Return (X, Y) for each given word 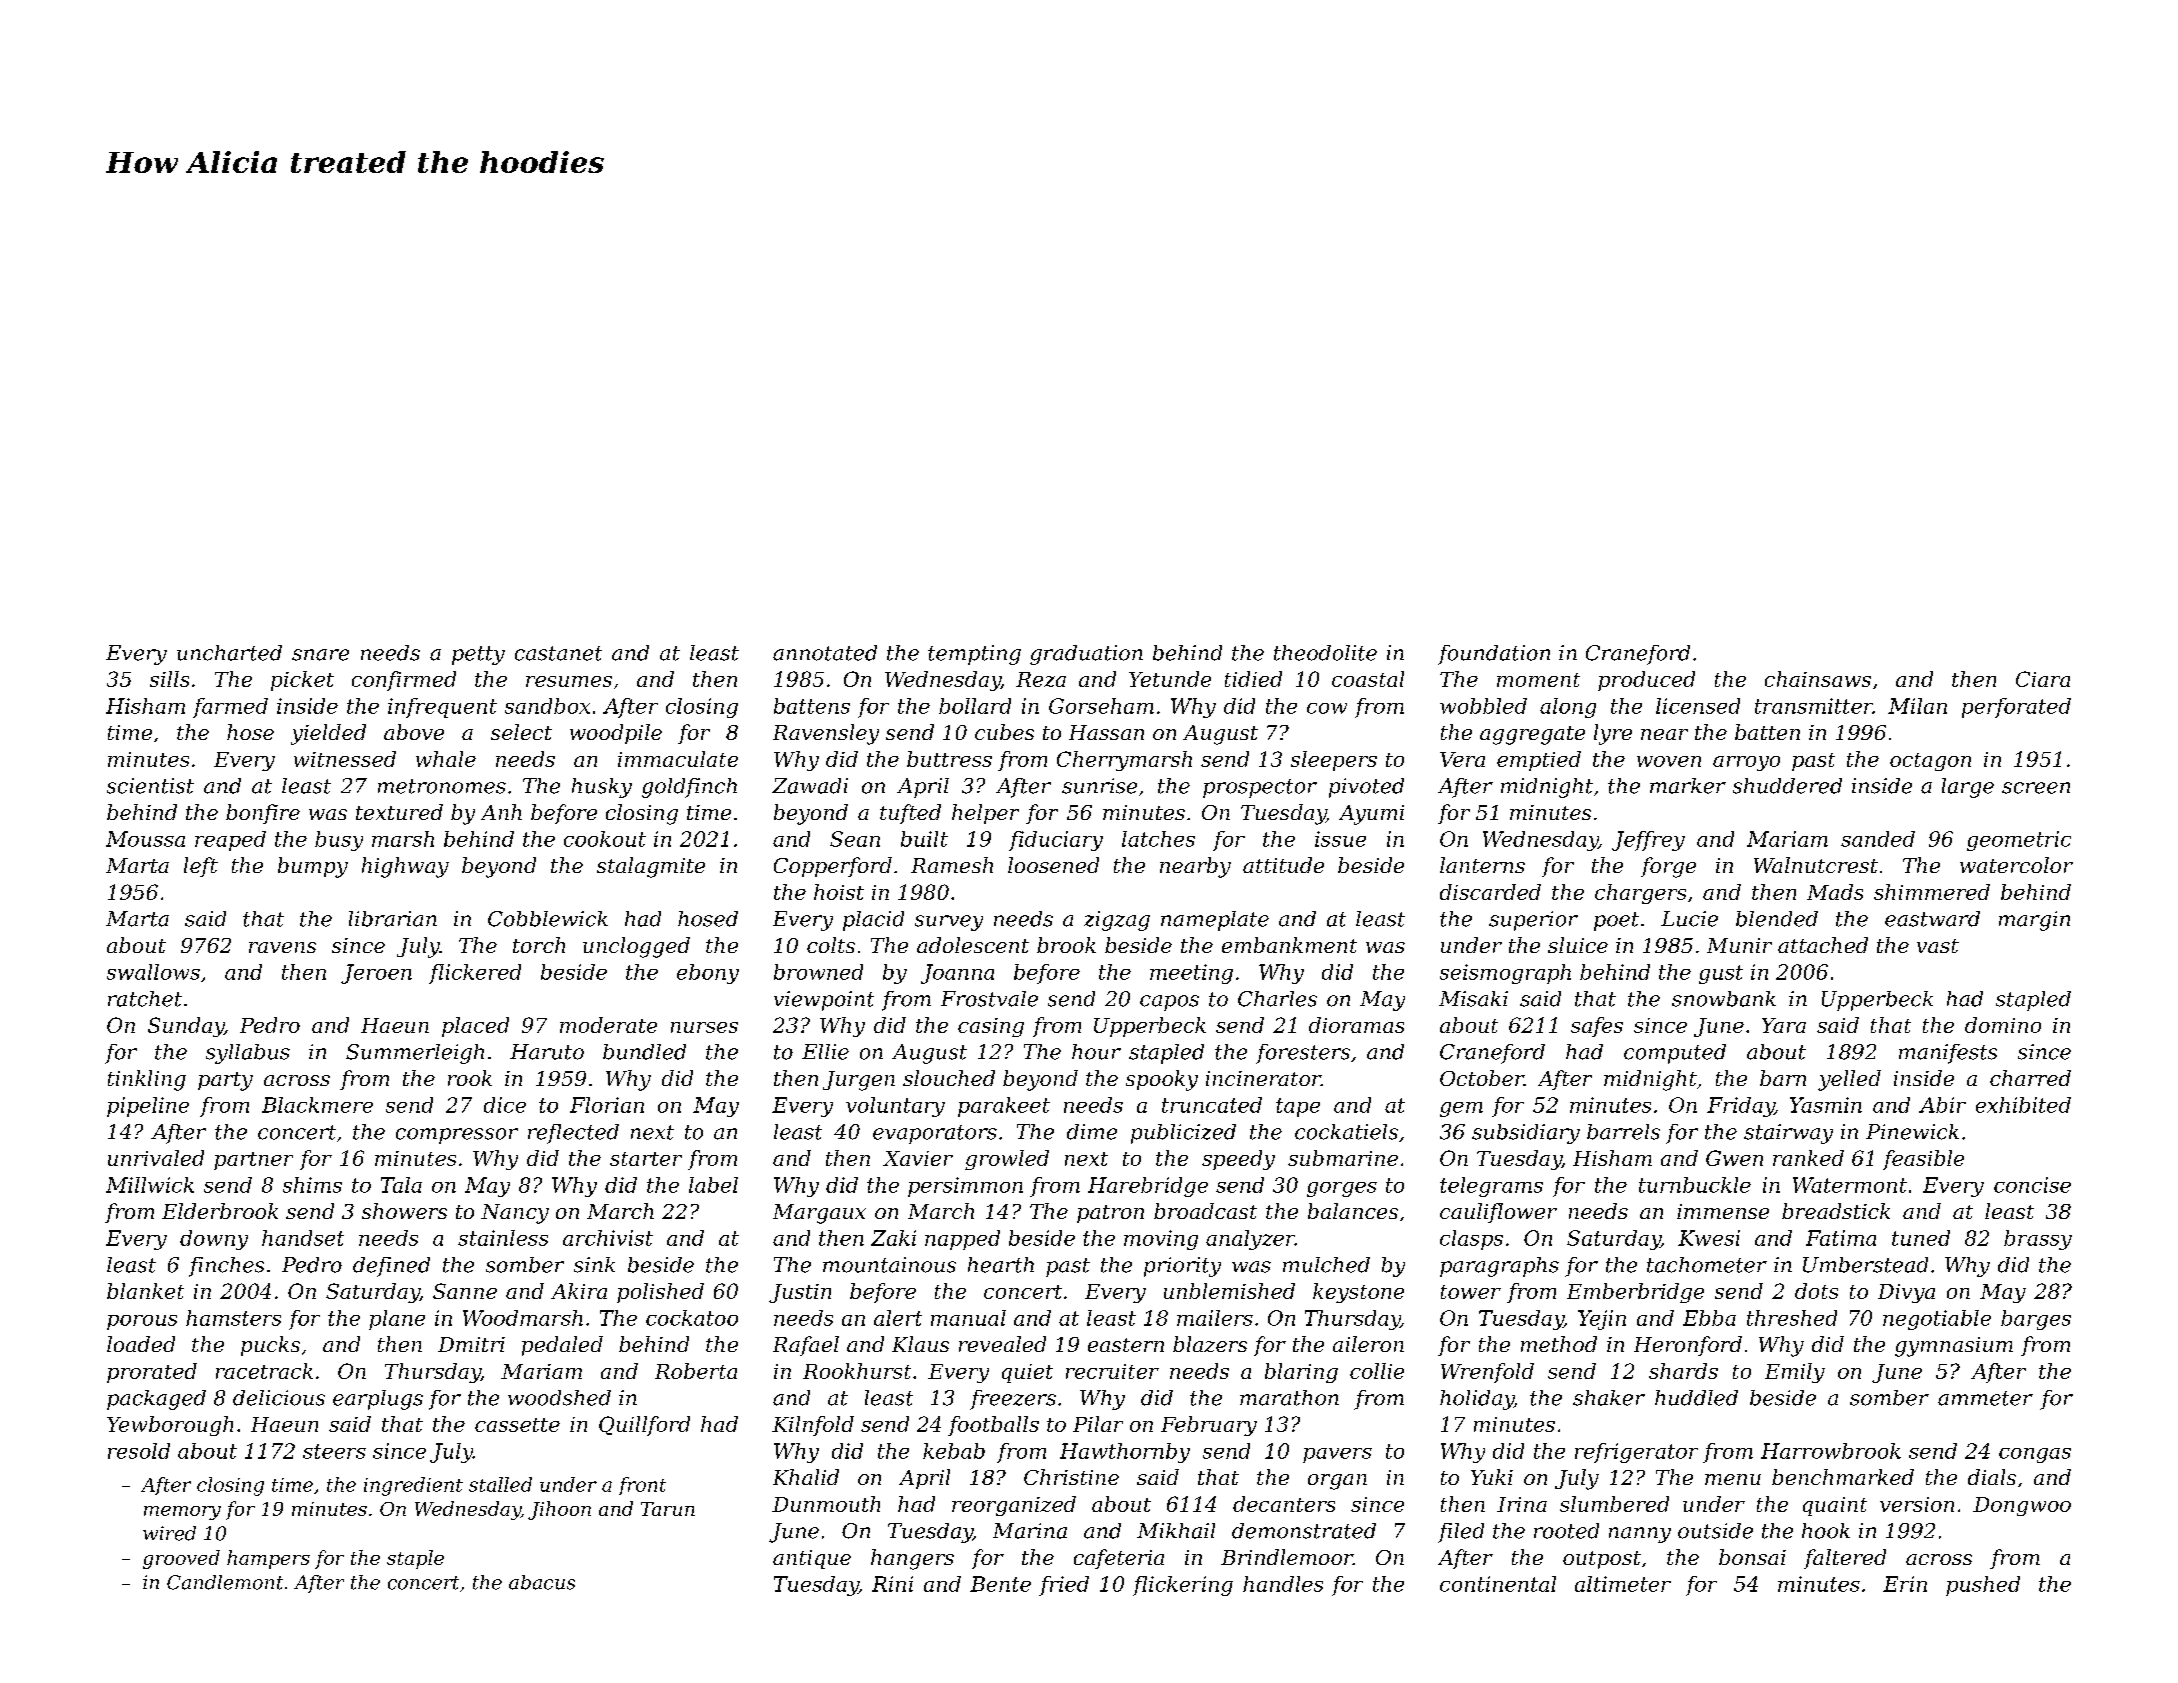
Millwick (150, 1185)
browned (818, 972)
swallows (153, 972)
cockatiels (1346, 1132)
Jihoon (559, 1510)
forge (1668, 867)
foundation (1494, 655)
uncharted (229, 653)
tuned (1921, 1238)
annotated (825, 653)
